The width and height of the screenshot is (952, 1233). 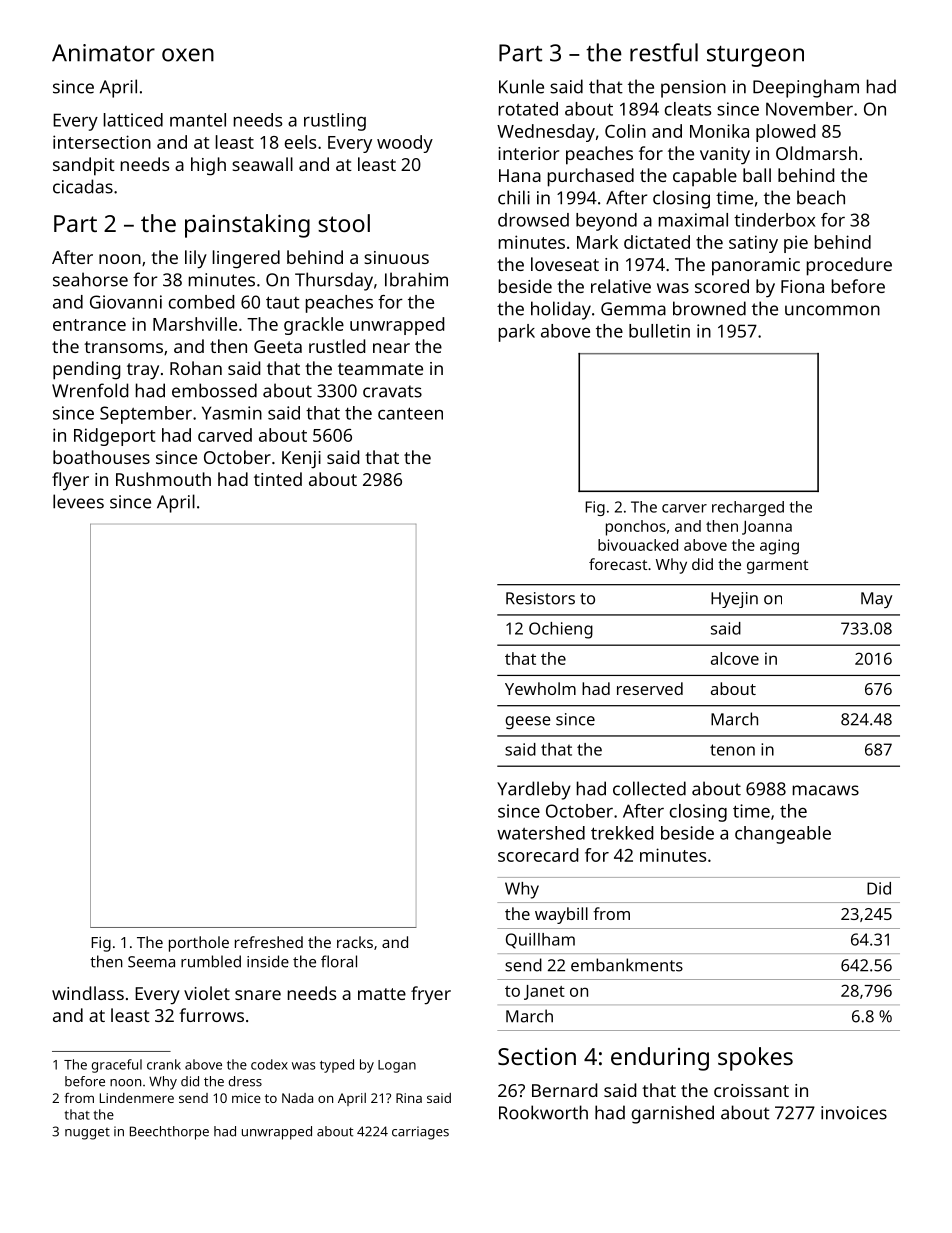 What do you see at coordinates (198, 120) in the screenshot?
I see `mantel` at bounding box center [198, 120].
